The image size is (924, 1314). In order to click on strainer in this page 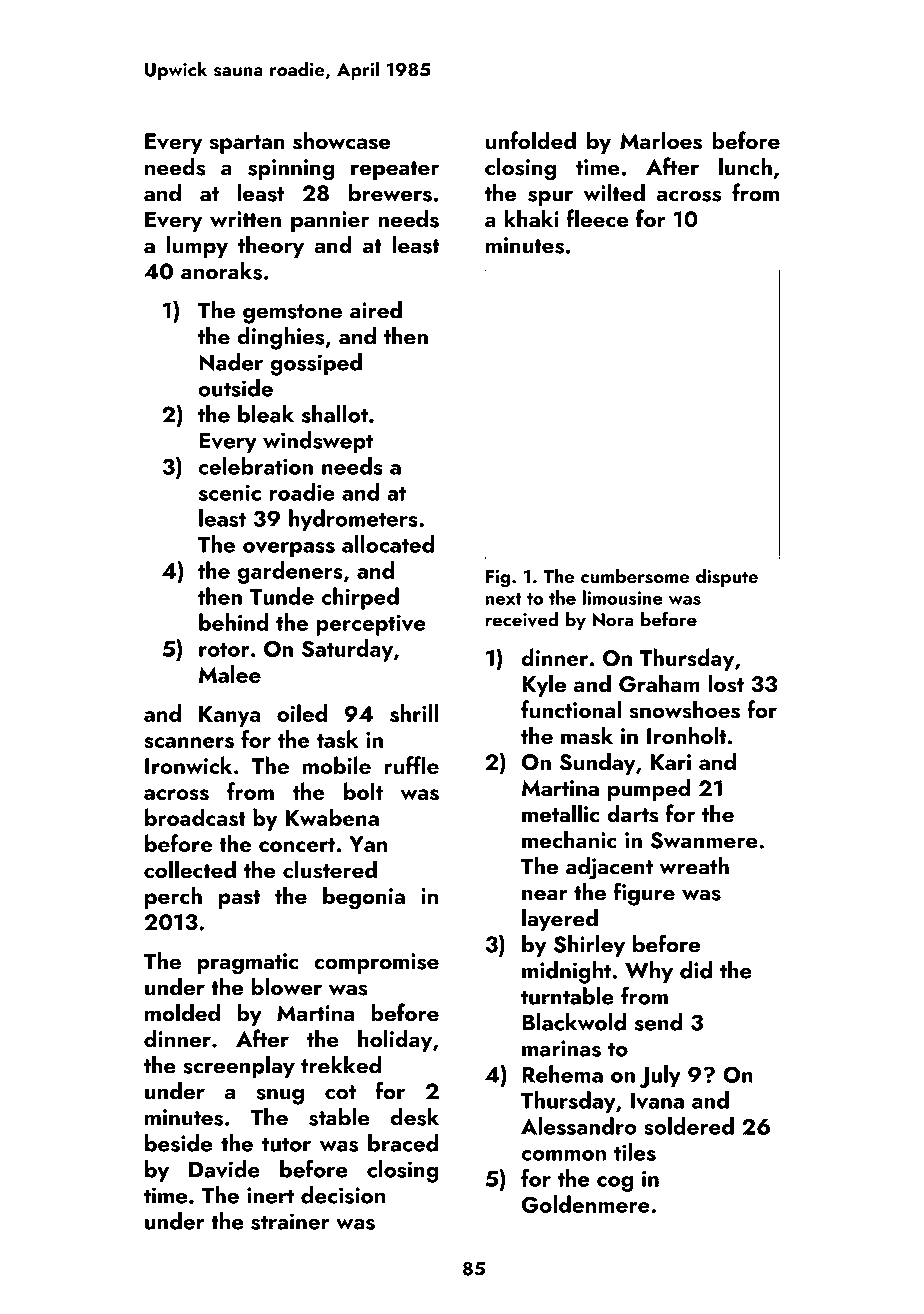, I will do `click(290, 1221)`.
